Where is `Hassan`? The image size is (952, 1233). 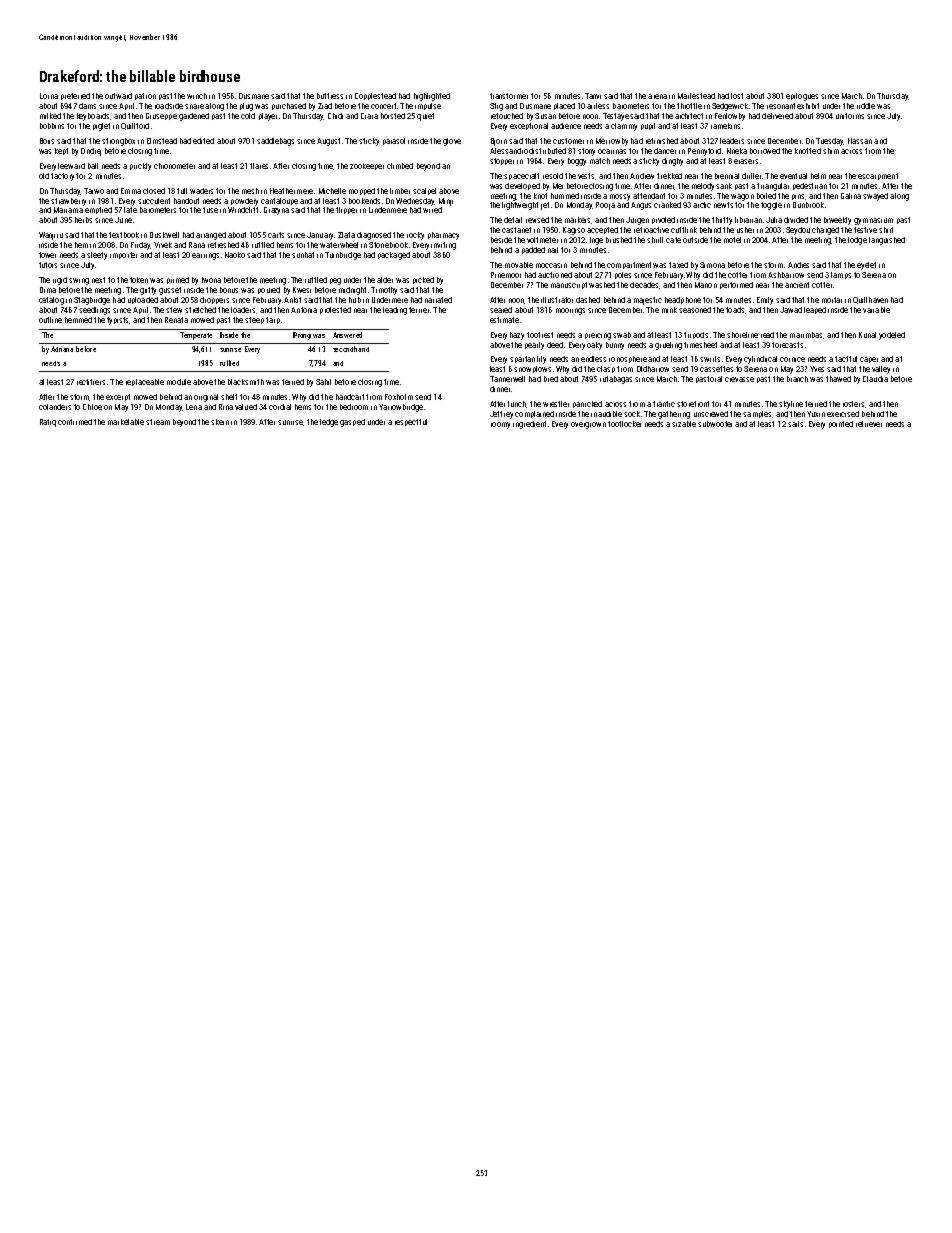
Hassan is located at coordinates (860, 141).
